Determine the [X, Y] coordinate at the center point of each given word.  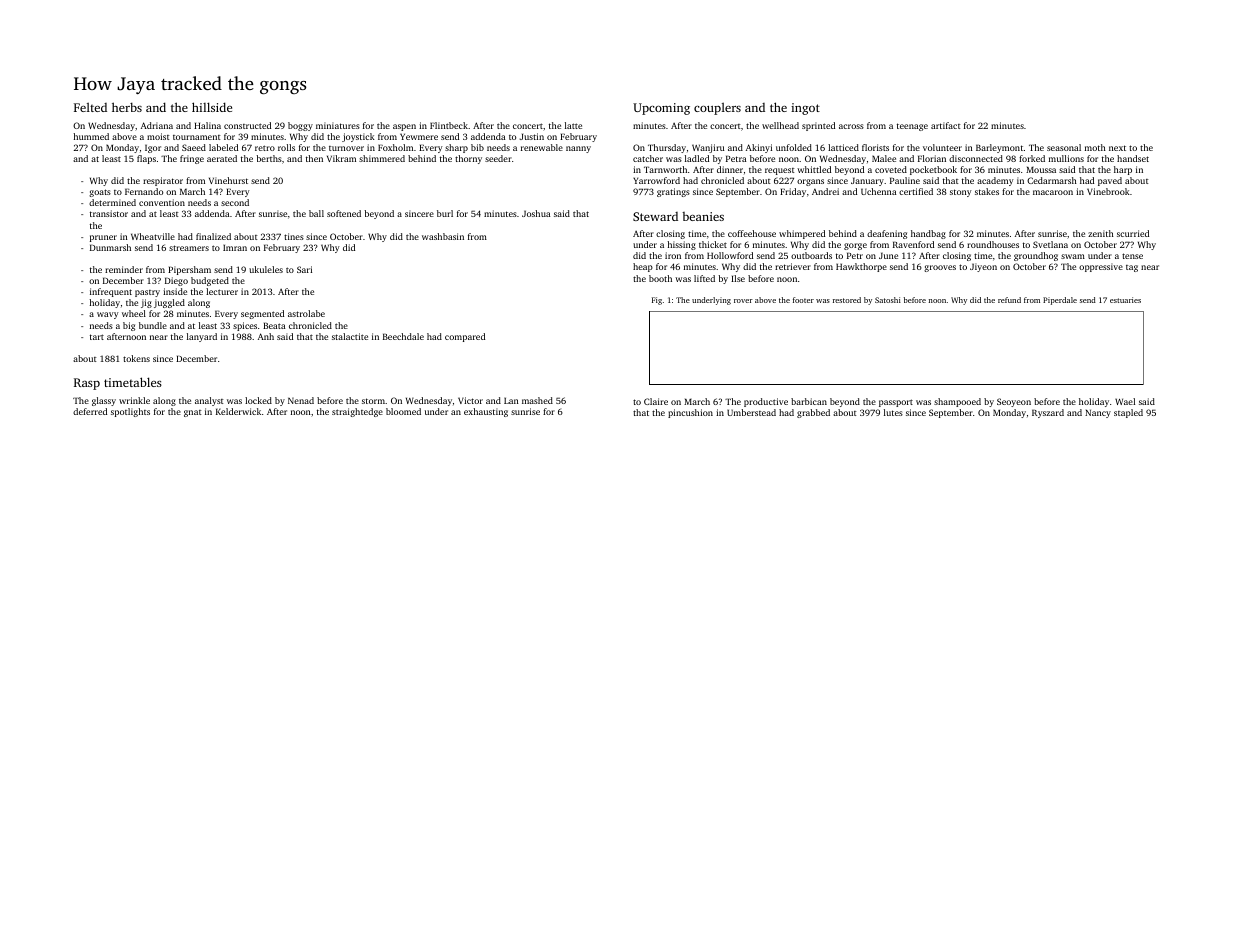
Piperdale [1060, 301]
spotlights [130, 412]
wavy [108, 315]
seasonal [1064, 147]
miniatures [338, 125]
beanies [703, 216]
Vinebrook [1108, 191]
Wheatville [153, 236]
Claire [656, 401]
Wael [1125, 401]
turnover [346, 148]
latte [573, 125]
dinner [730, 169]
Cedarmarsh [1052, 180]
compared [465, 337]
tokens [136, 358]
